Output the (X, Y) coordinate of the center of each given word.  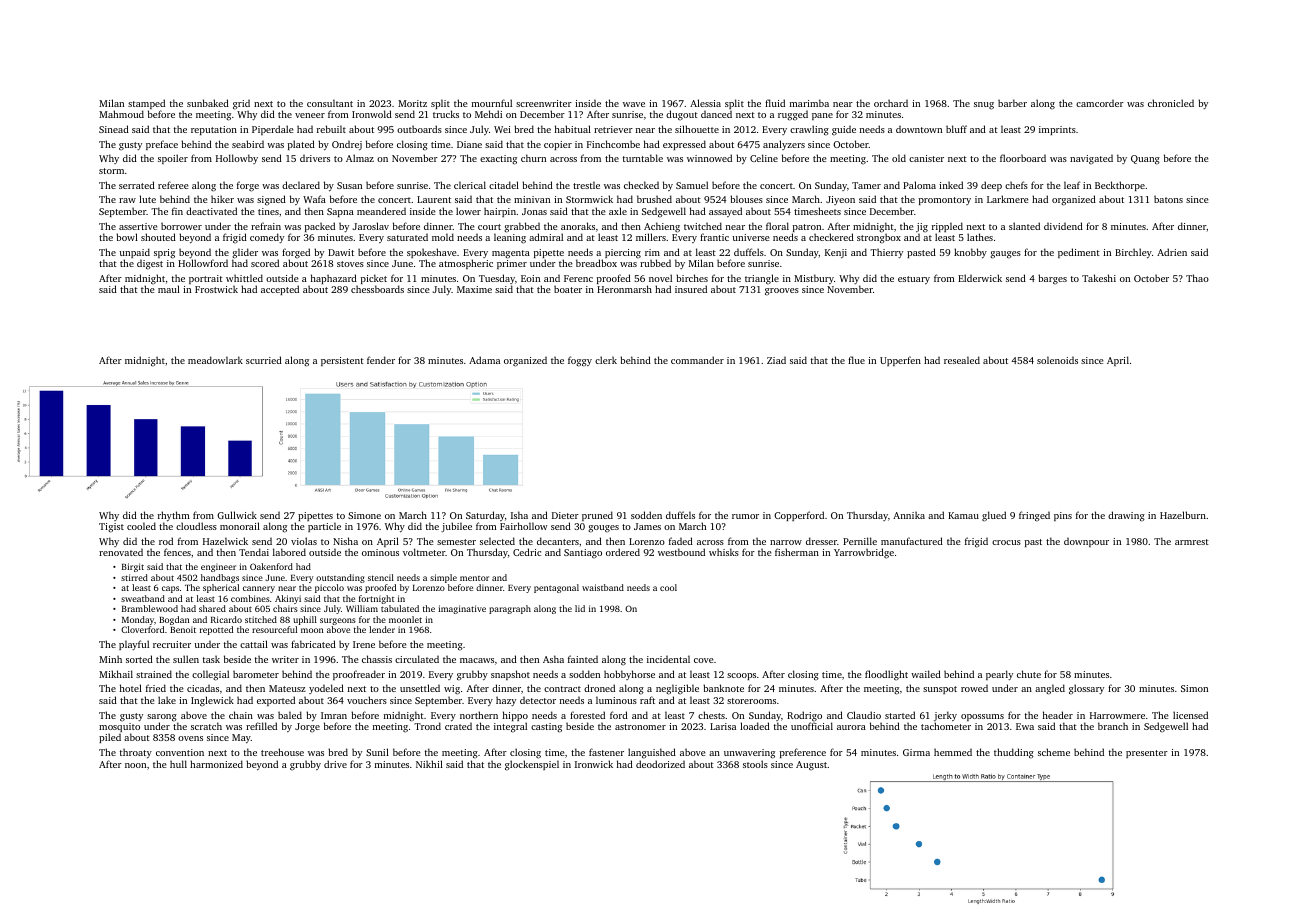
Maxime (474, 289)
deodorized (660, 764)
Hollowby (237, 159)
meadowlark (215, 360)
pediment (1079, 253)
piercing (623, 254)
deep (991, 186)
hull (178, 764)
